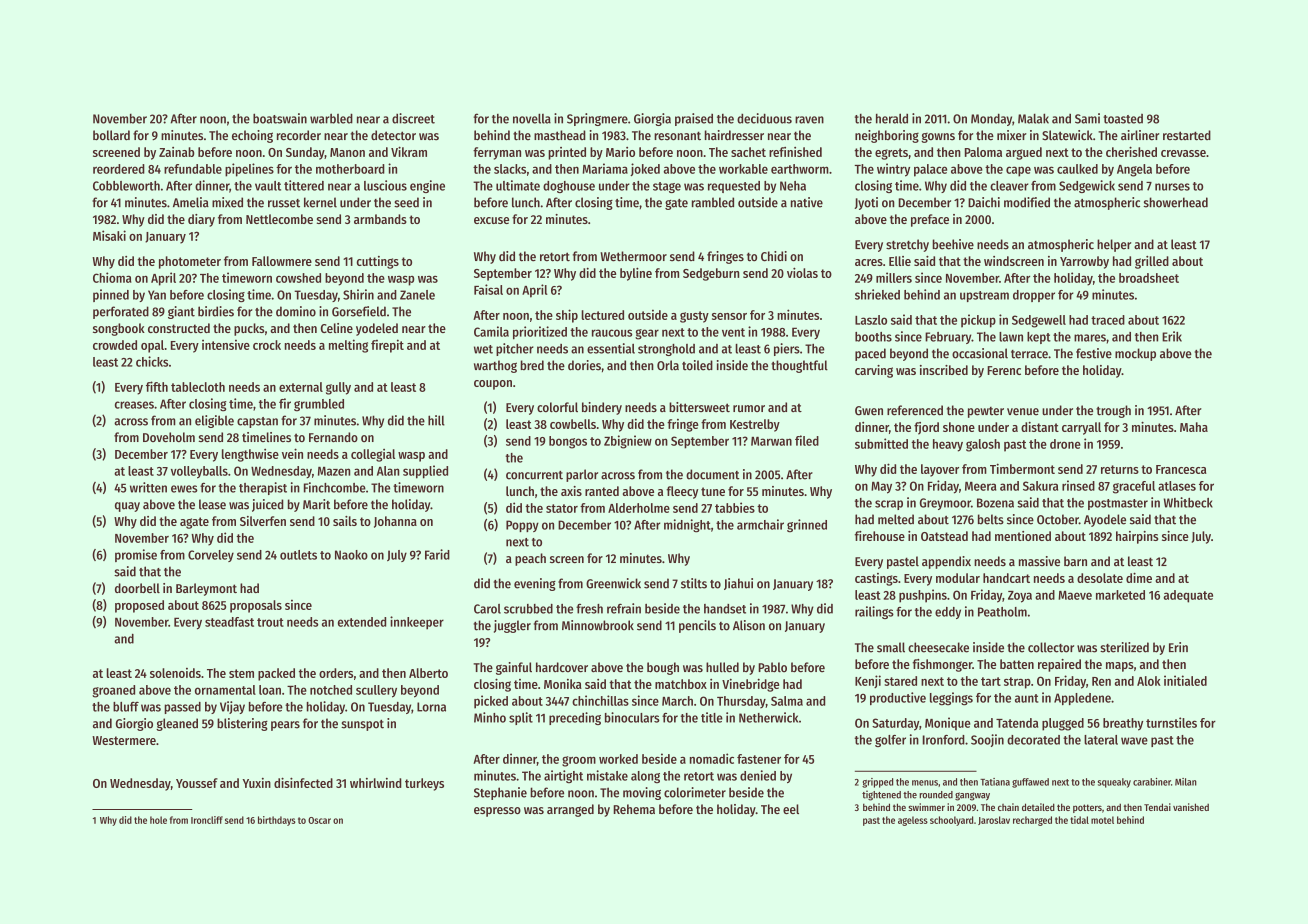  I want to click on pitcher, so click(515, 349).
